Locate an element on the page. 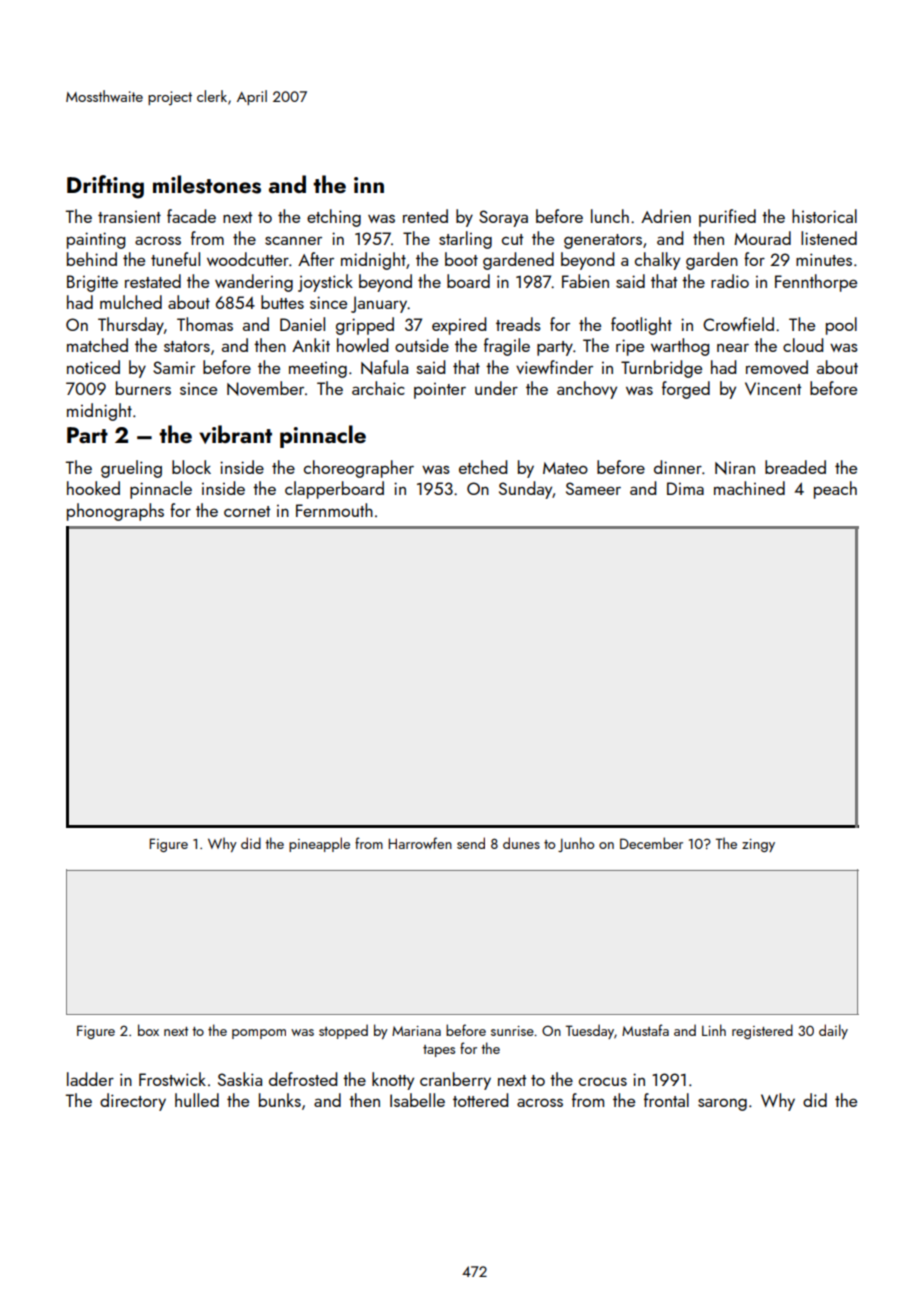 The height and width of the image is (1311, 924). Drifting is located at coordinates (105, 187).
